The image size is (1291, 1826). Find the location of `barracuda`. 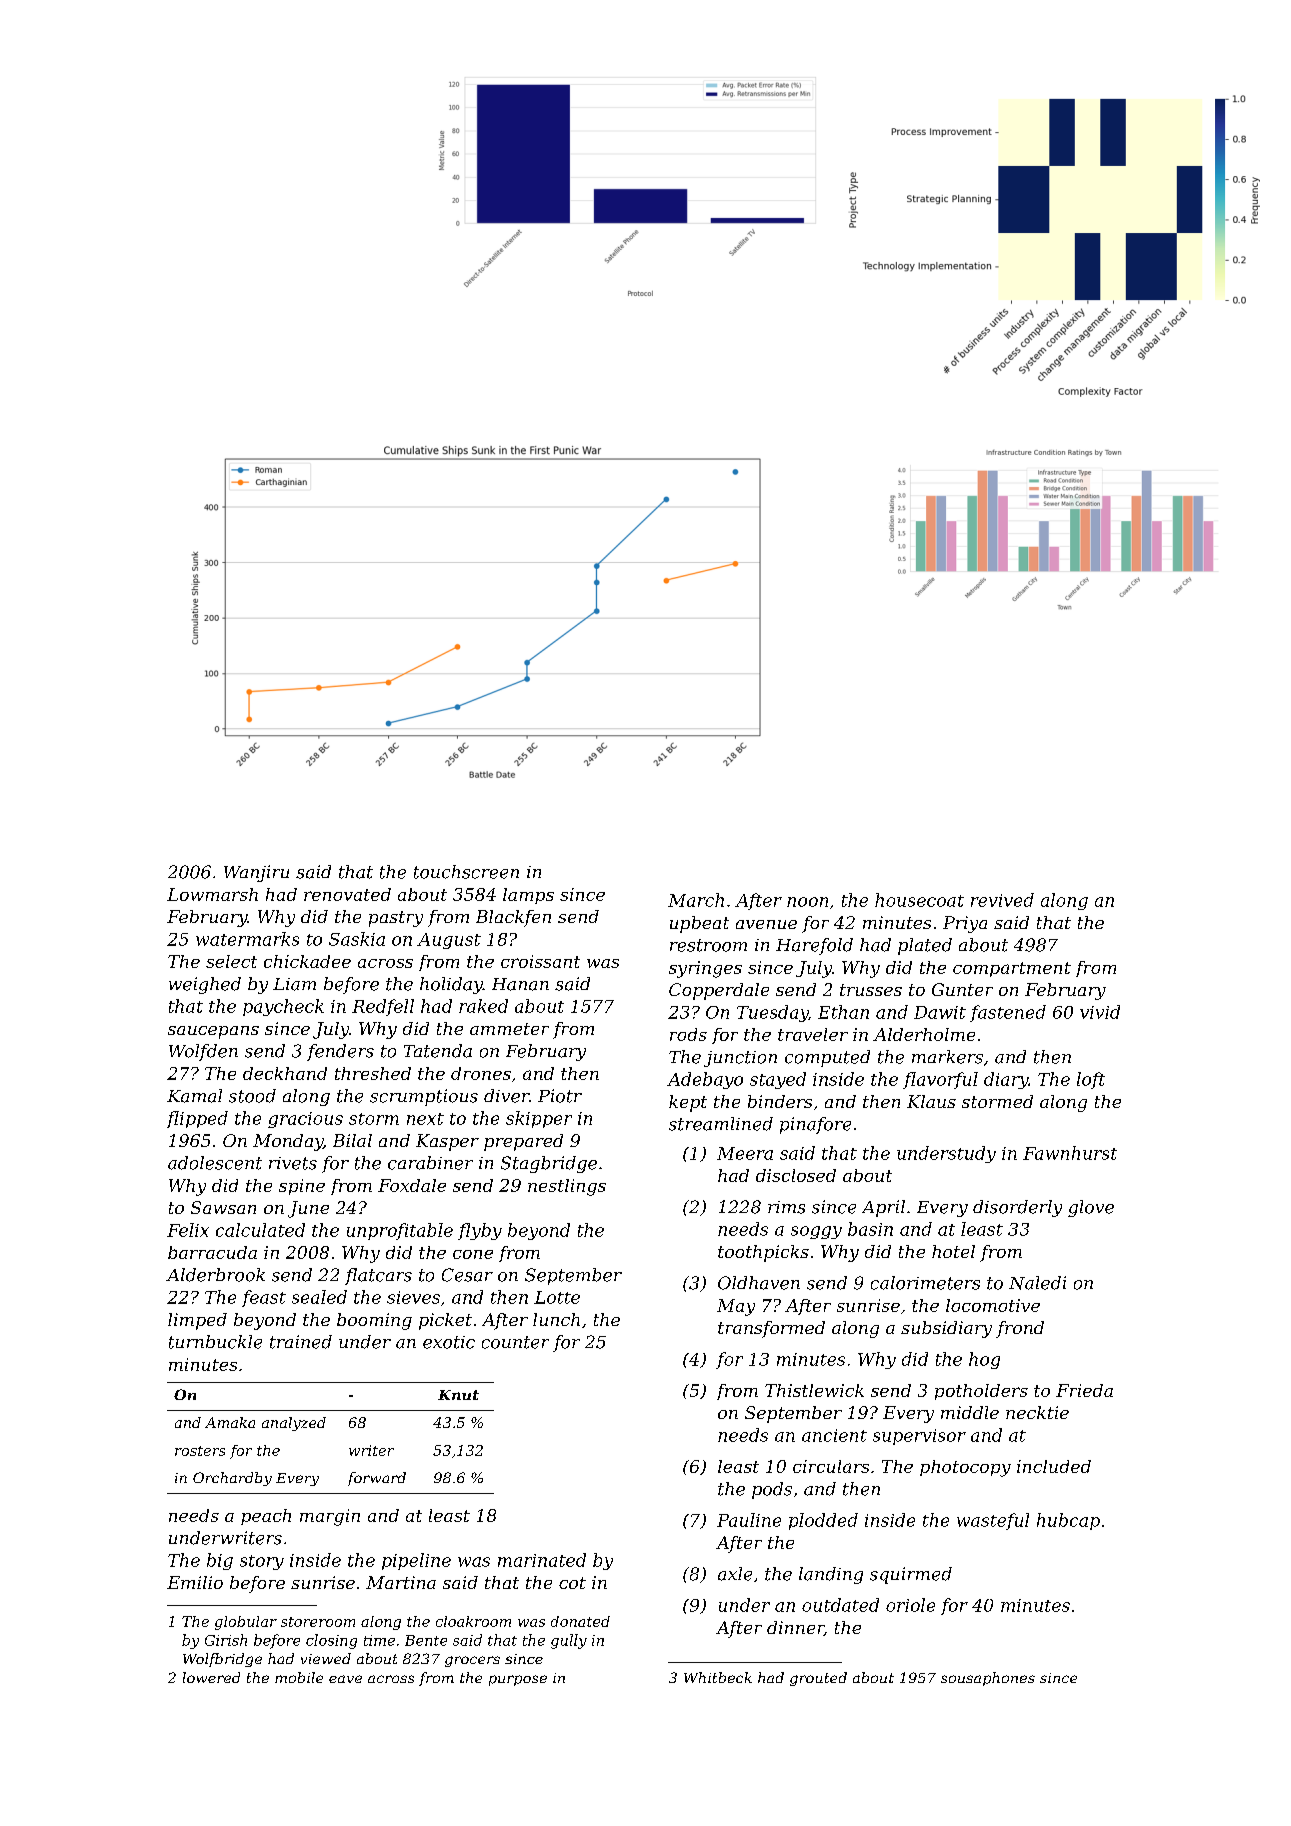

barracuda is located at coordinates (212, 1252).
